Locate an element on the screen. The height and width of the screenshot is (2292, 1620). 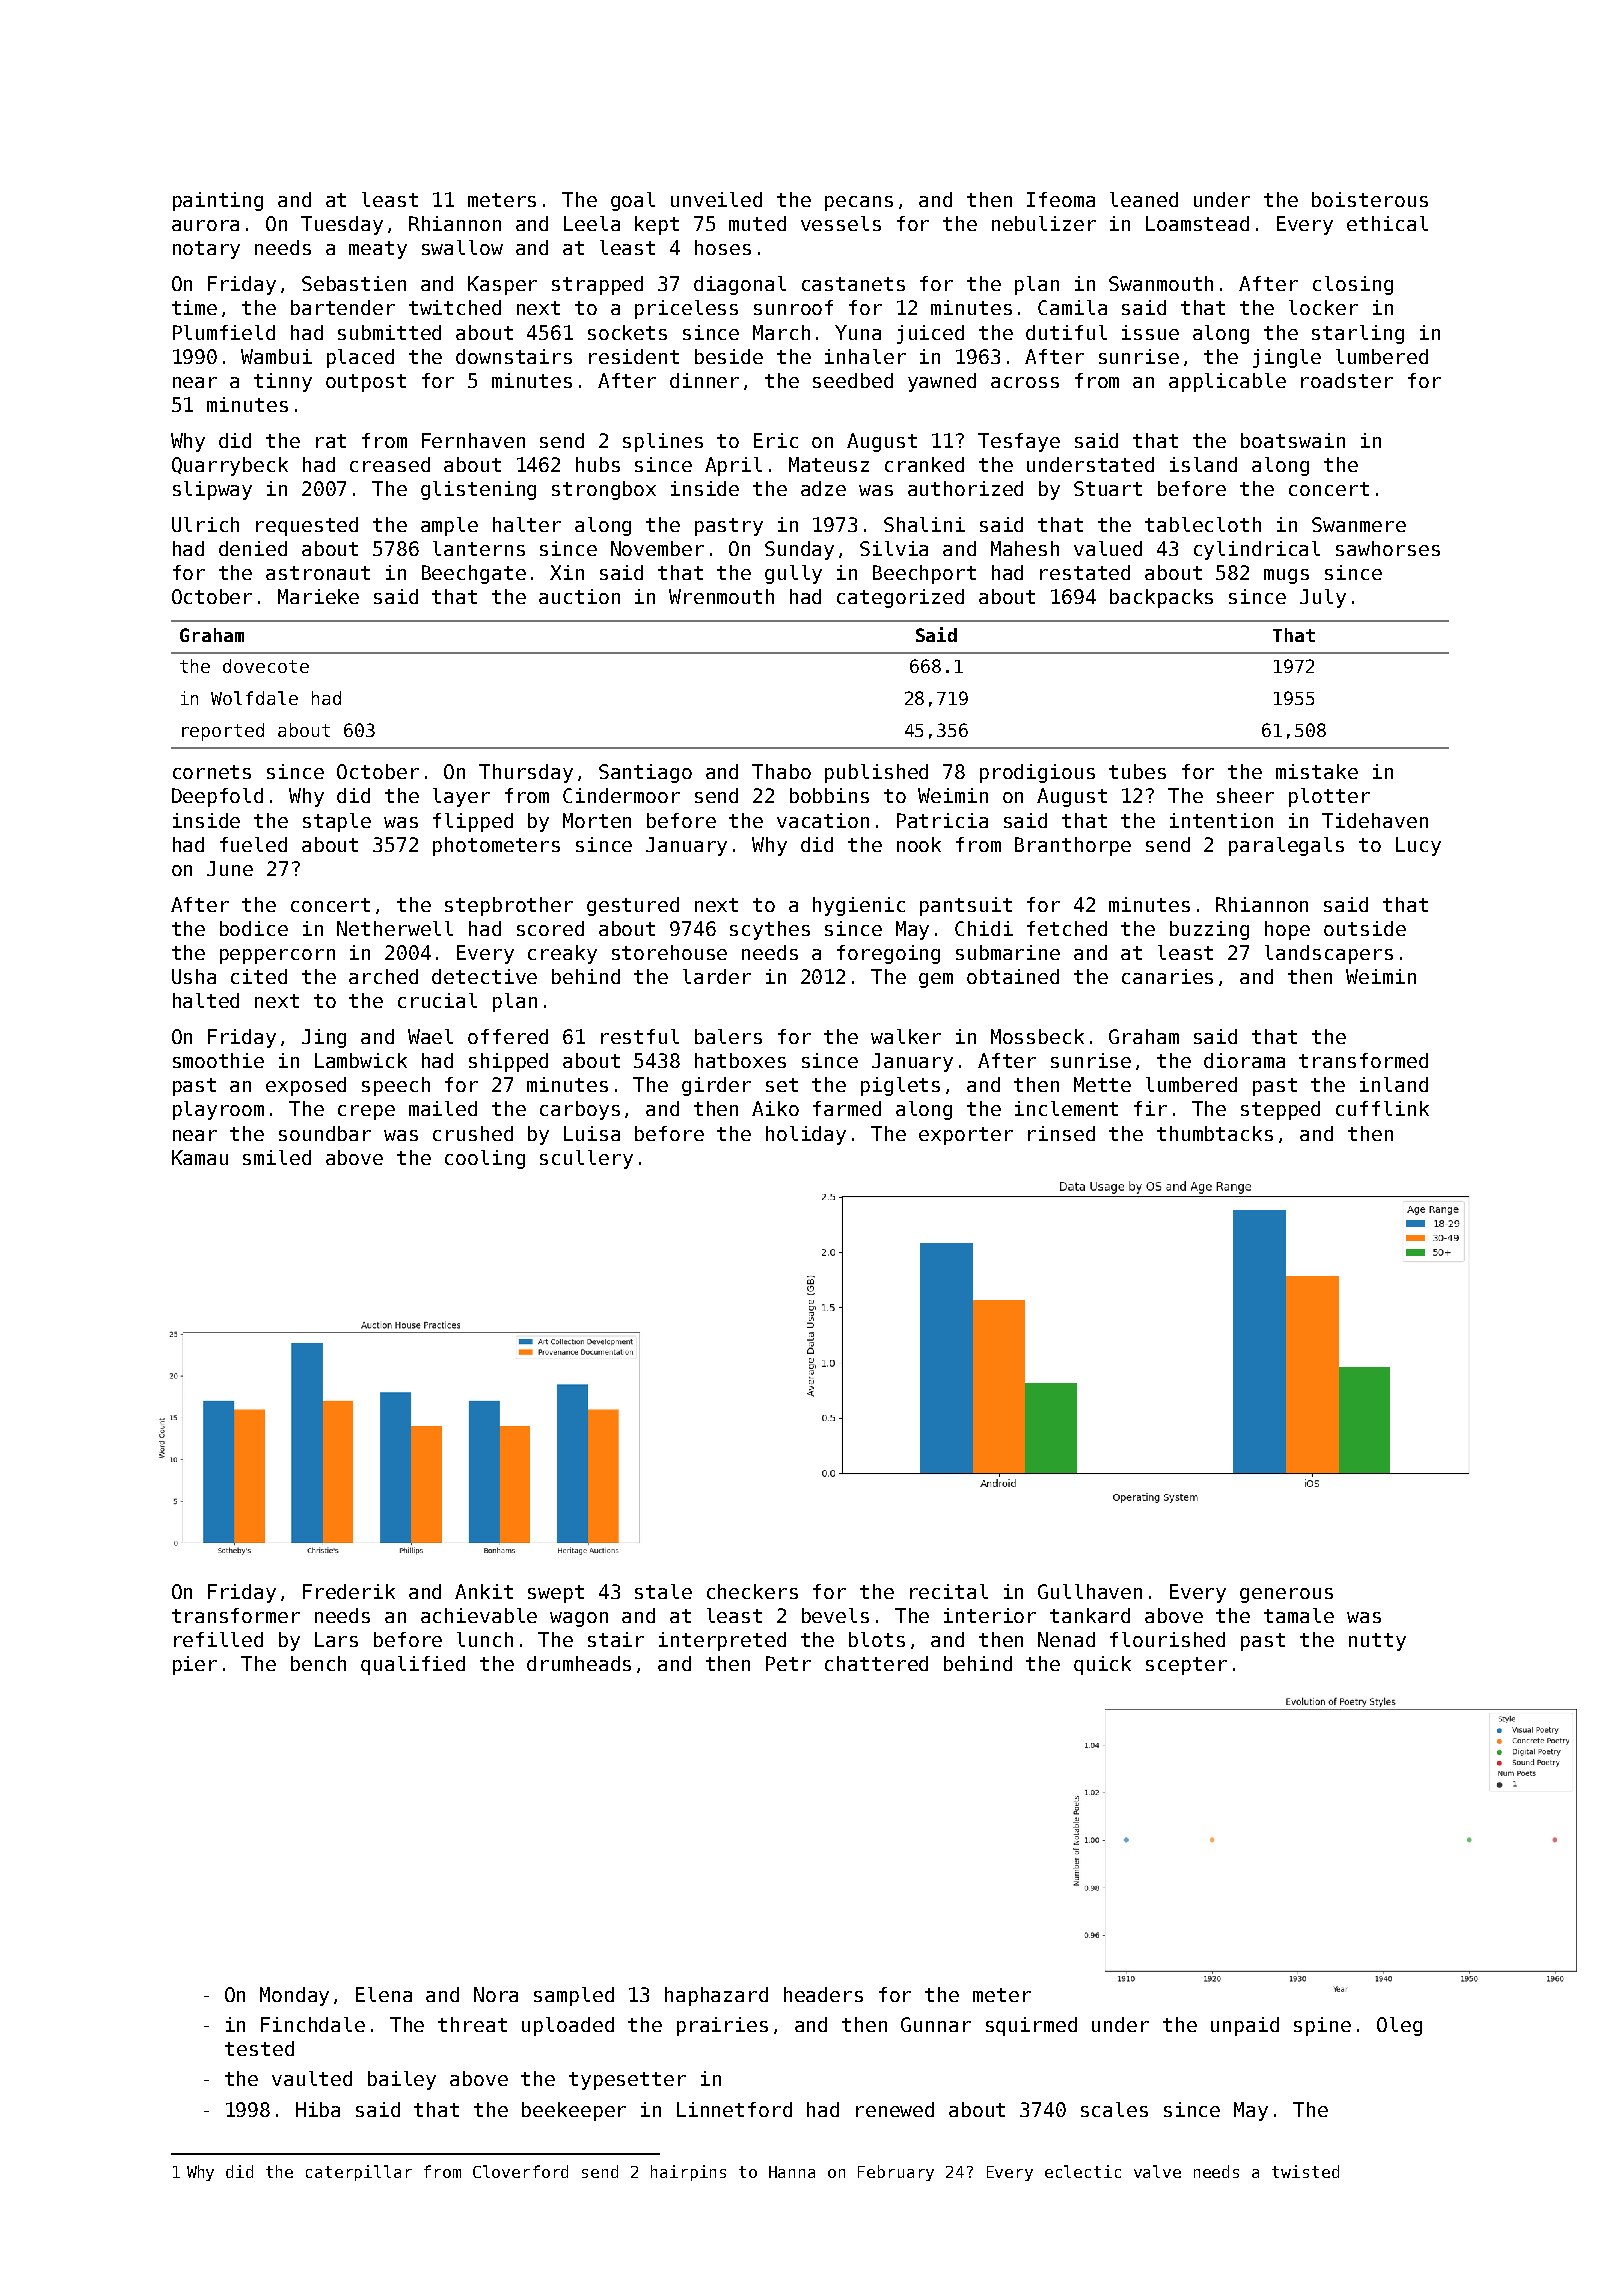
Kamau is located at coordinates (200, 1157).
